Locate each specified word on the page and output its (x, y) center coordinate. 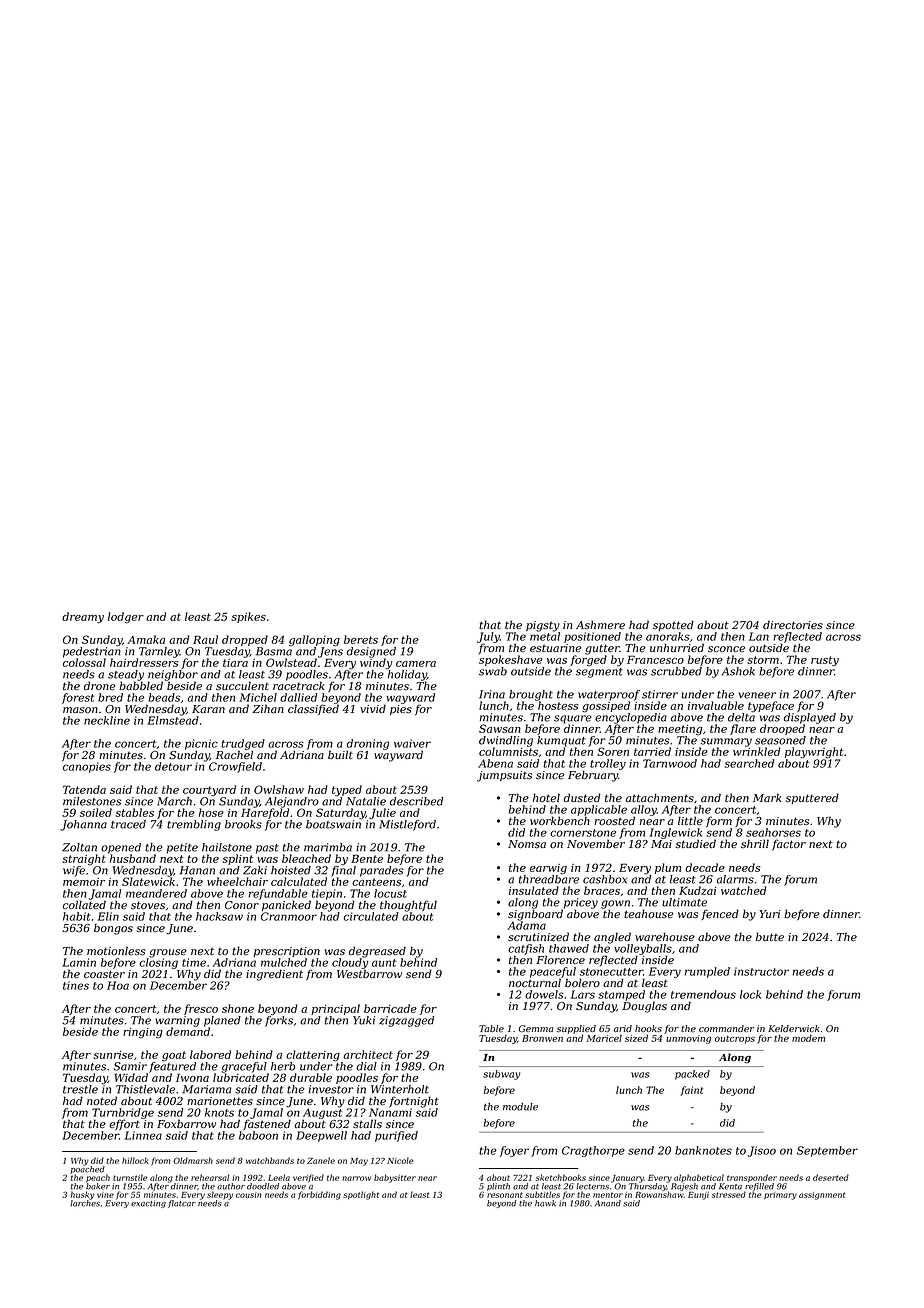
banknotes (703, 1150)
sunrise (113, 1055)
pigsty (543, 626)
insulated (534, 890)
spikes (248, 617)
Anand (608, 1203)
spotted (673, 625)
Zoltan (79, 847)
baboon (258, 1135)
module (520, 1107)
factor (789, 845)
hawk (545, 1203)
